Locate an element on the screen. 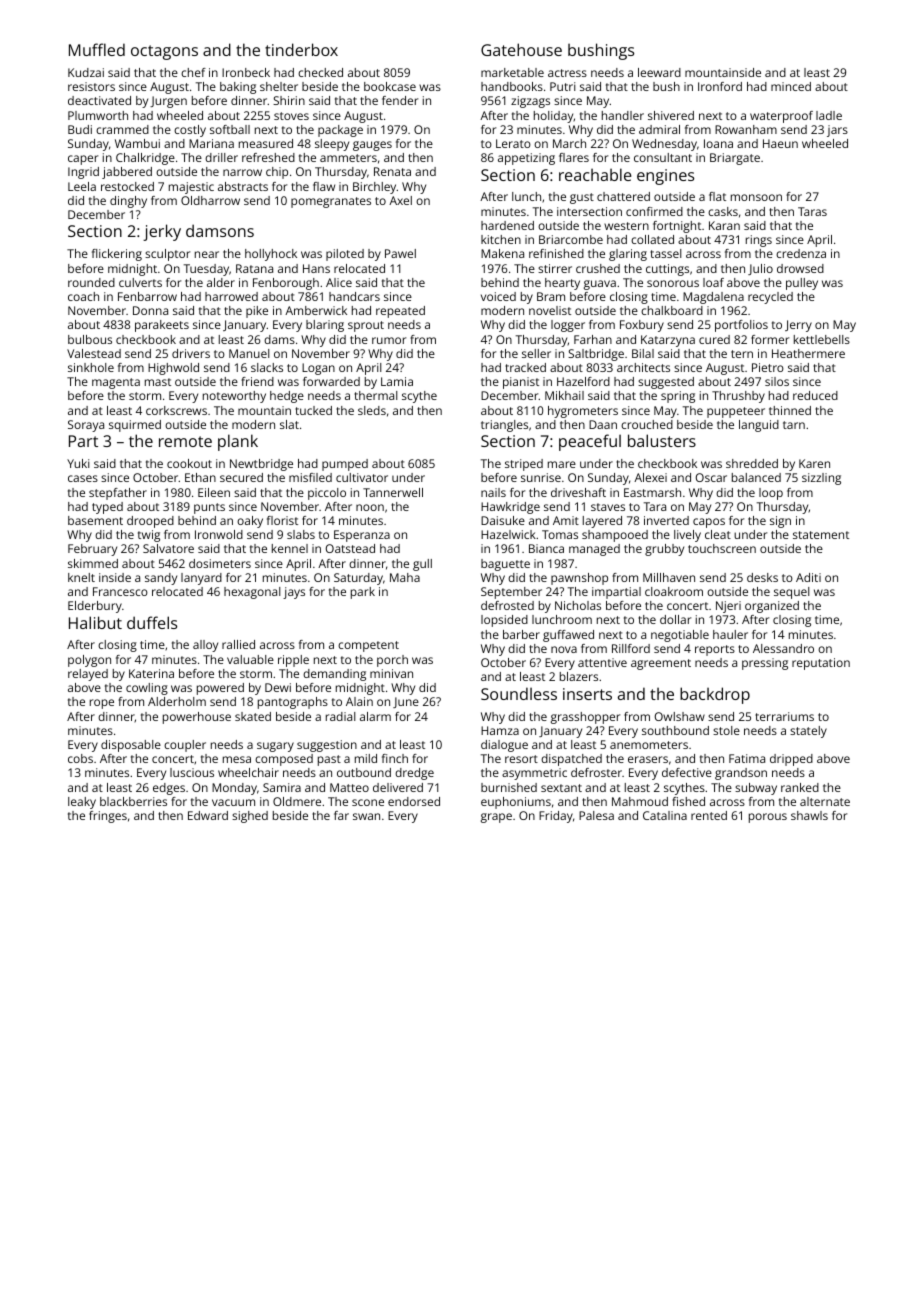  silos is located at coordinates (777, 381).
